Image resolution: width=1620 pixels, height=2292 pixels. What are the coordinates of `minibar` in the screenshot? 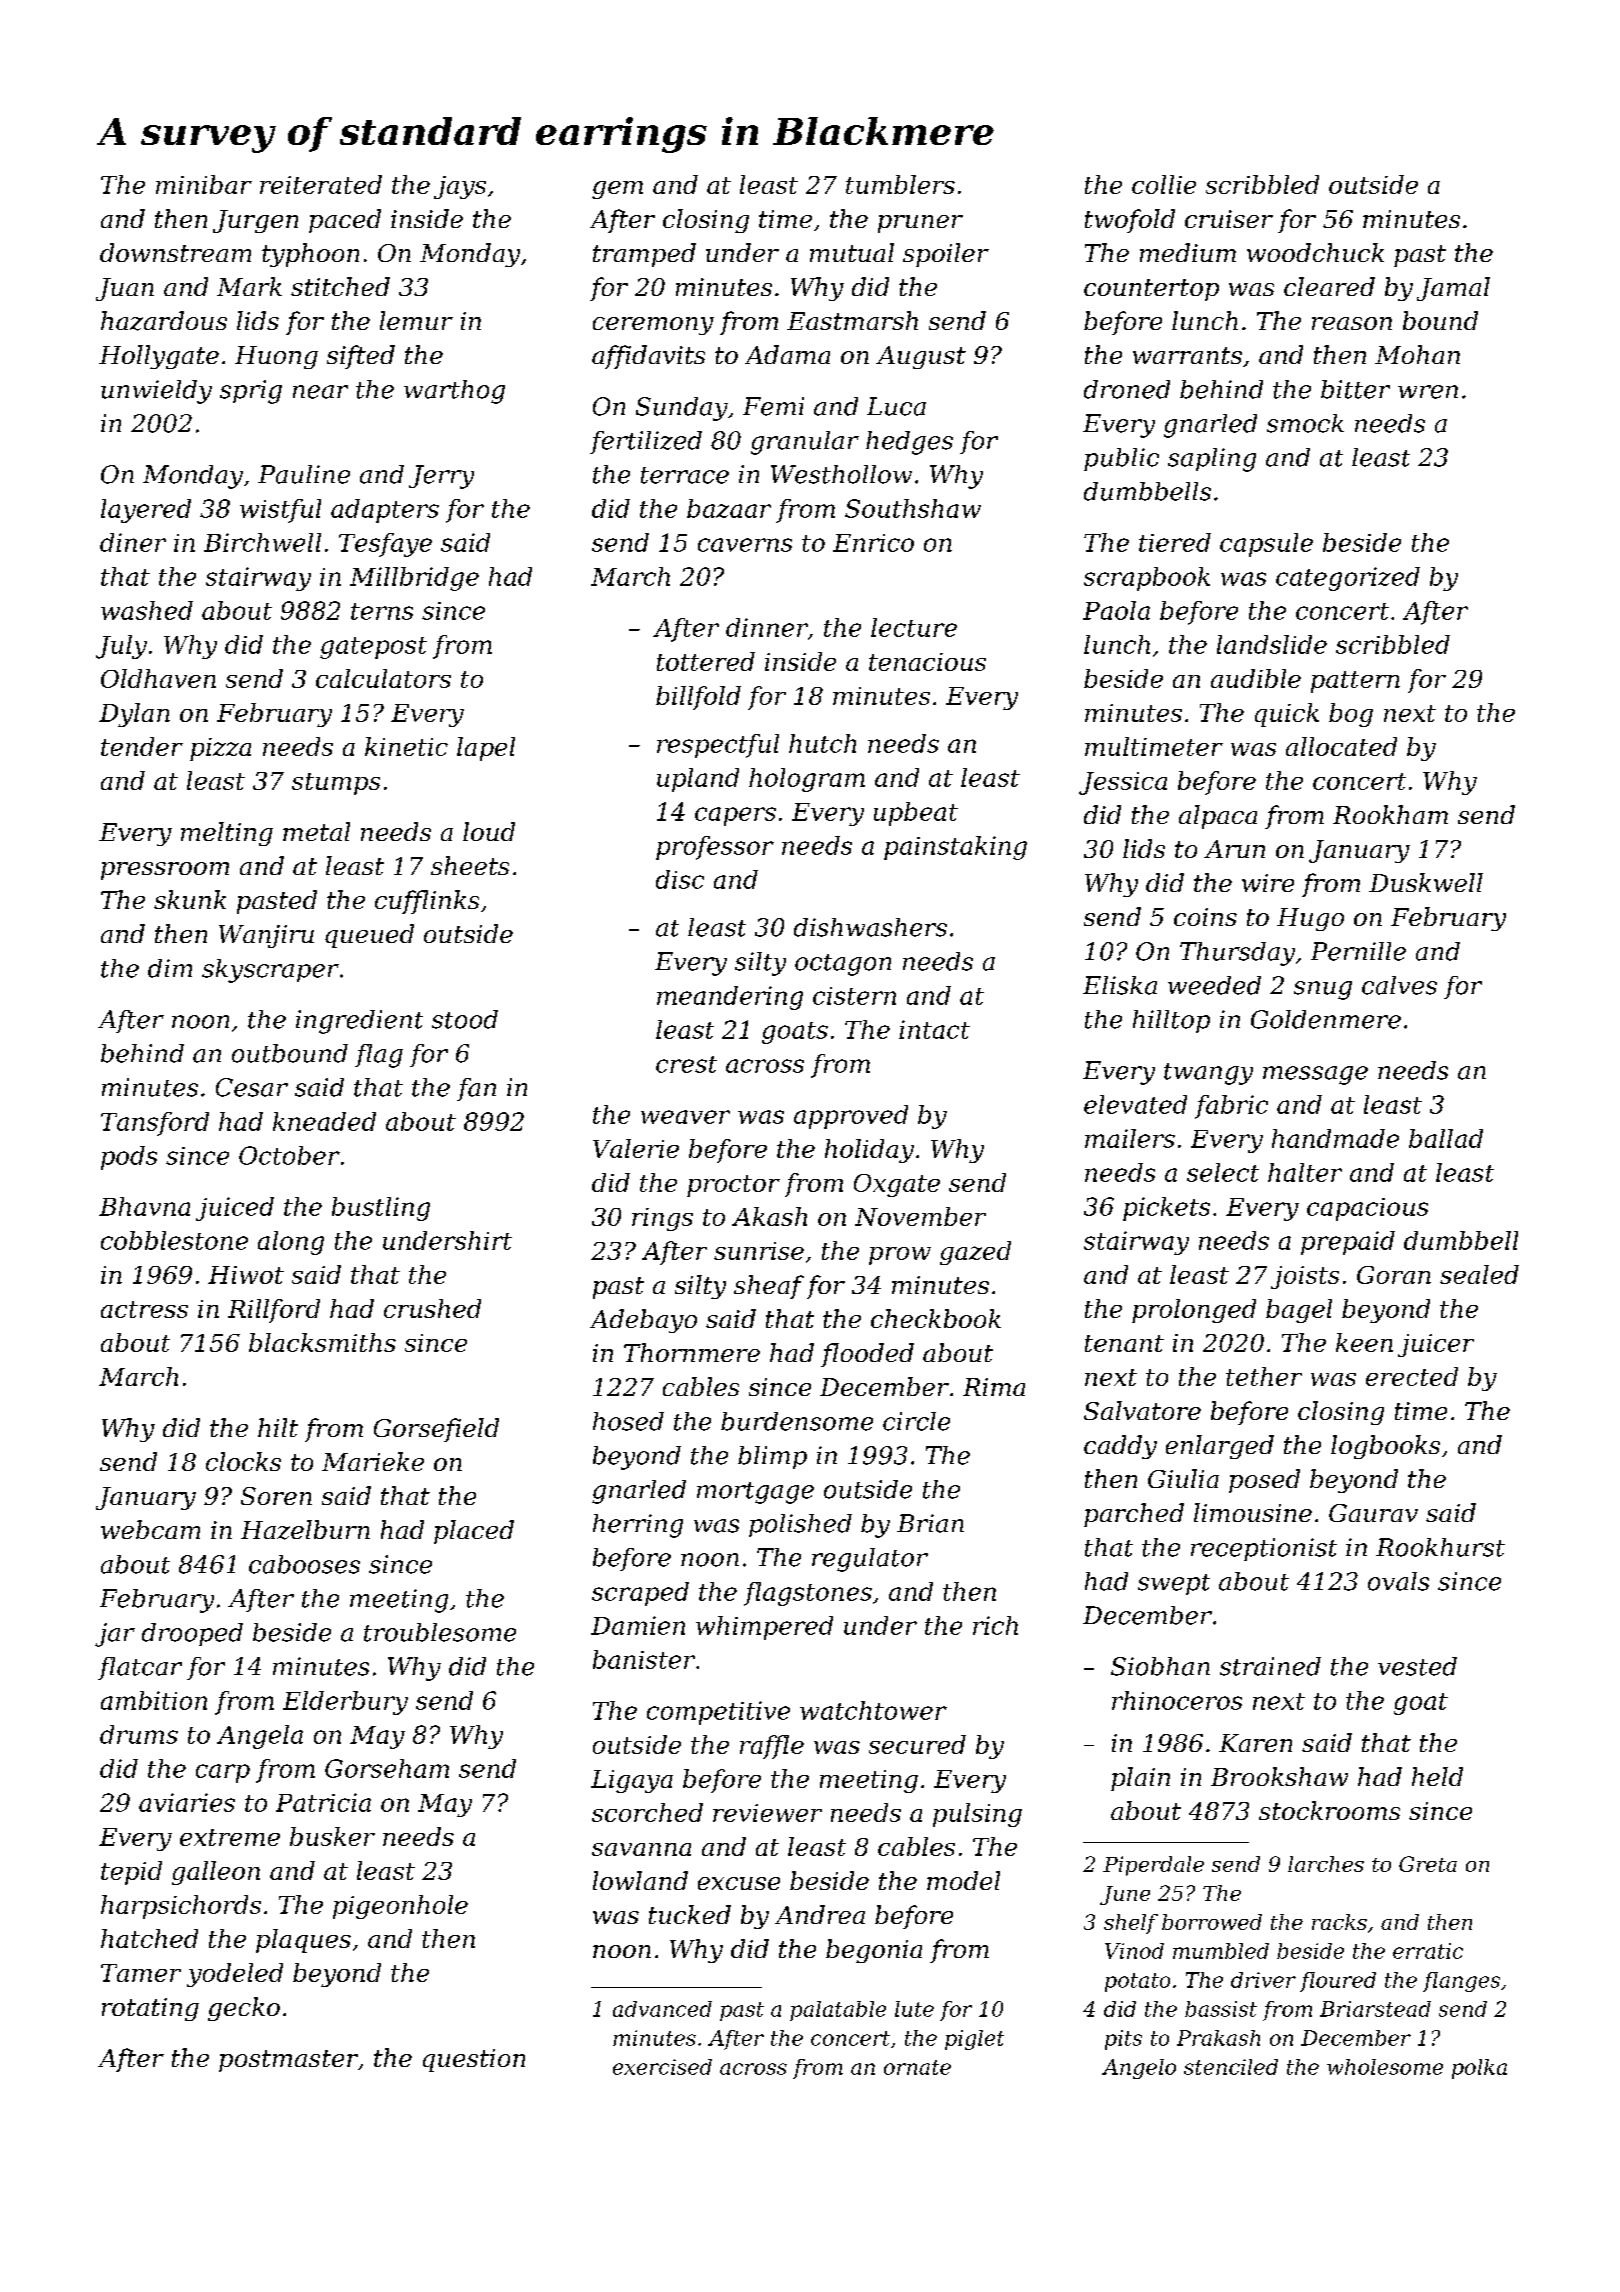 It's located at (204, 184).
